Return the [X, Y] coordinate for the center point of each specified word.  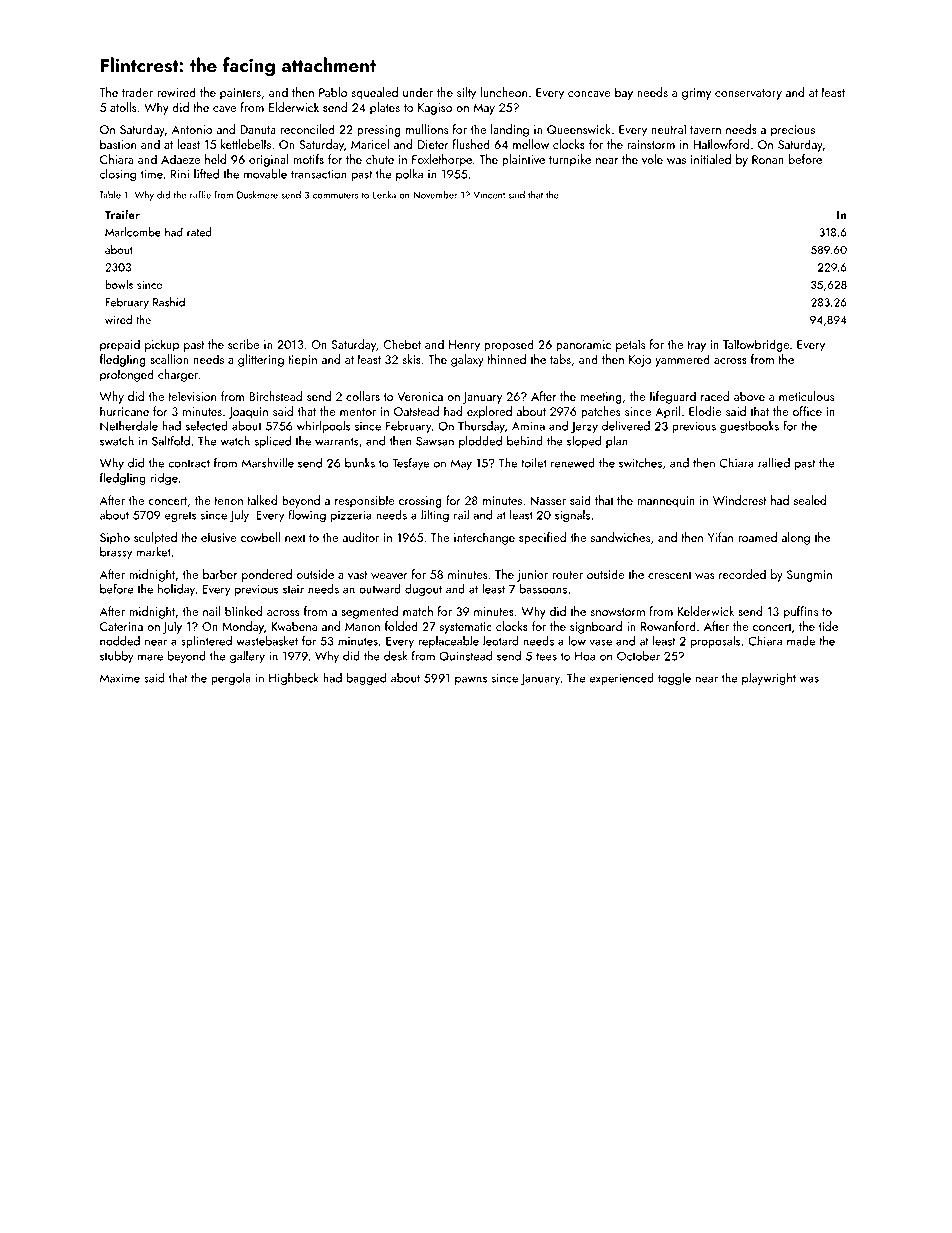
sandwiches [620, 537]
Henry [464, 346]
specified [542, 538]
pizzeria [351, 516]
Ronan [768, 159]
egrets [180, 517]
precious [793, 131]
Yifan [720, 537]
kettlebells [246, 144]
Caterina [121, 626]
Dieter [433, 144]
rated [199, 232]
